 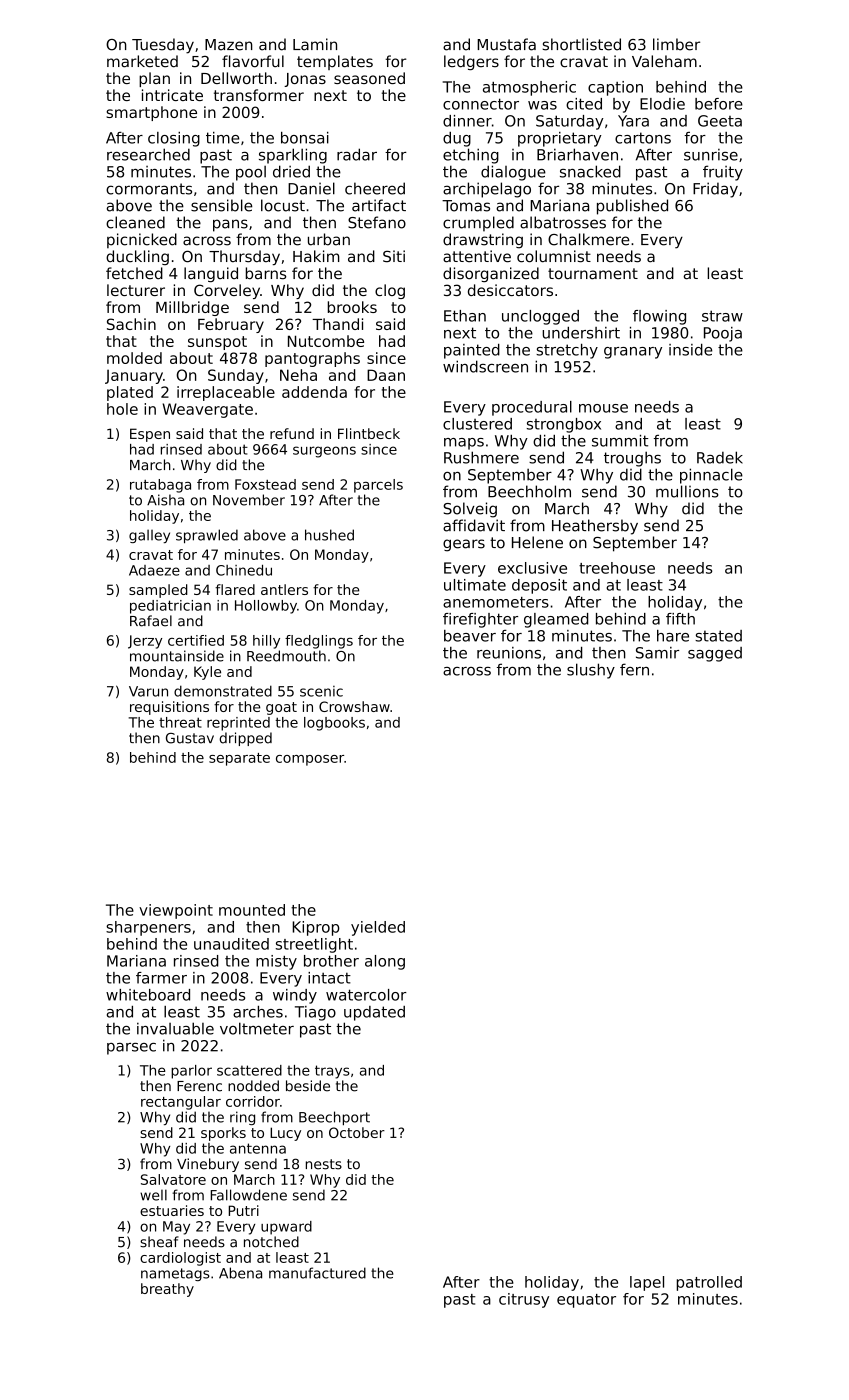 I want to click on along, so click(x=385, y=962).
